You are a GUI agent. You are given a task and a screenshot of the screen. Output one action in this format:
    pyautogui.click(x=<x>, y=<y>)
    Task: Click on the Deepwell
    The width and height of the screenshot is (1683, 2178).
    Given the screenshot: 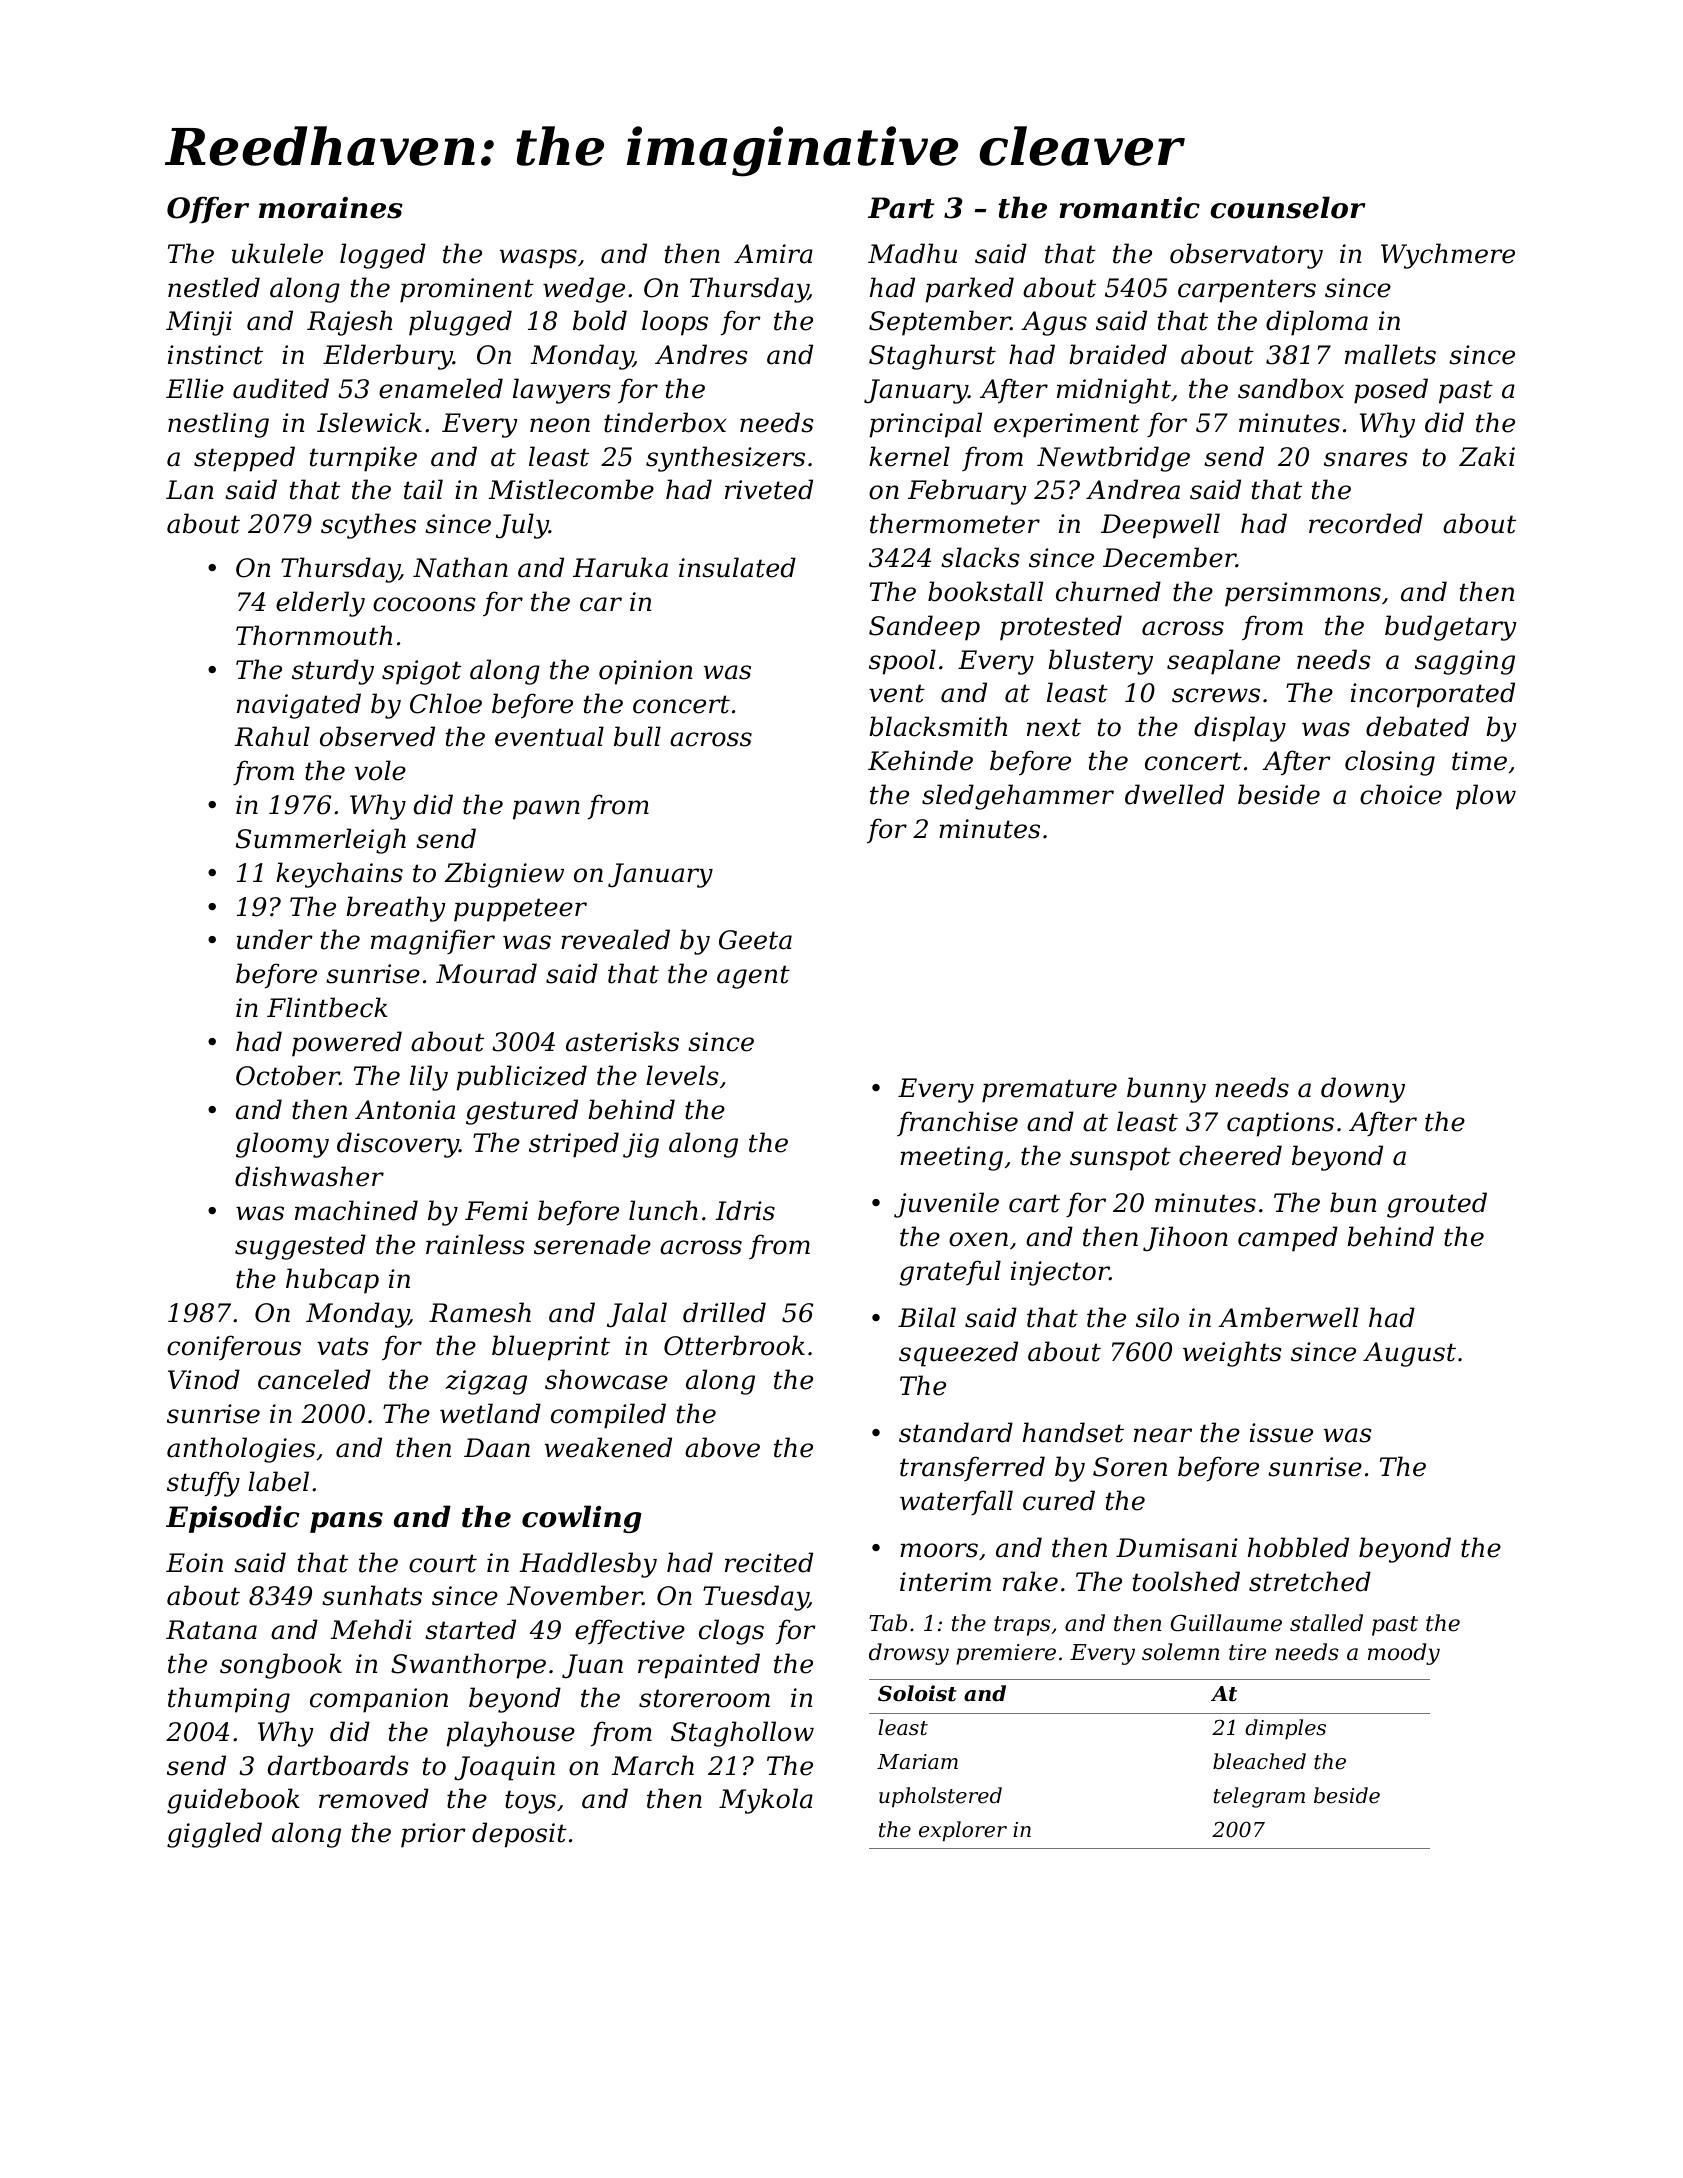 What is the action you would take?
    pyautogui.click(x=1160, y=526)
